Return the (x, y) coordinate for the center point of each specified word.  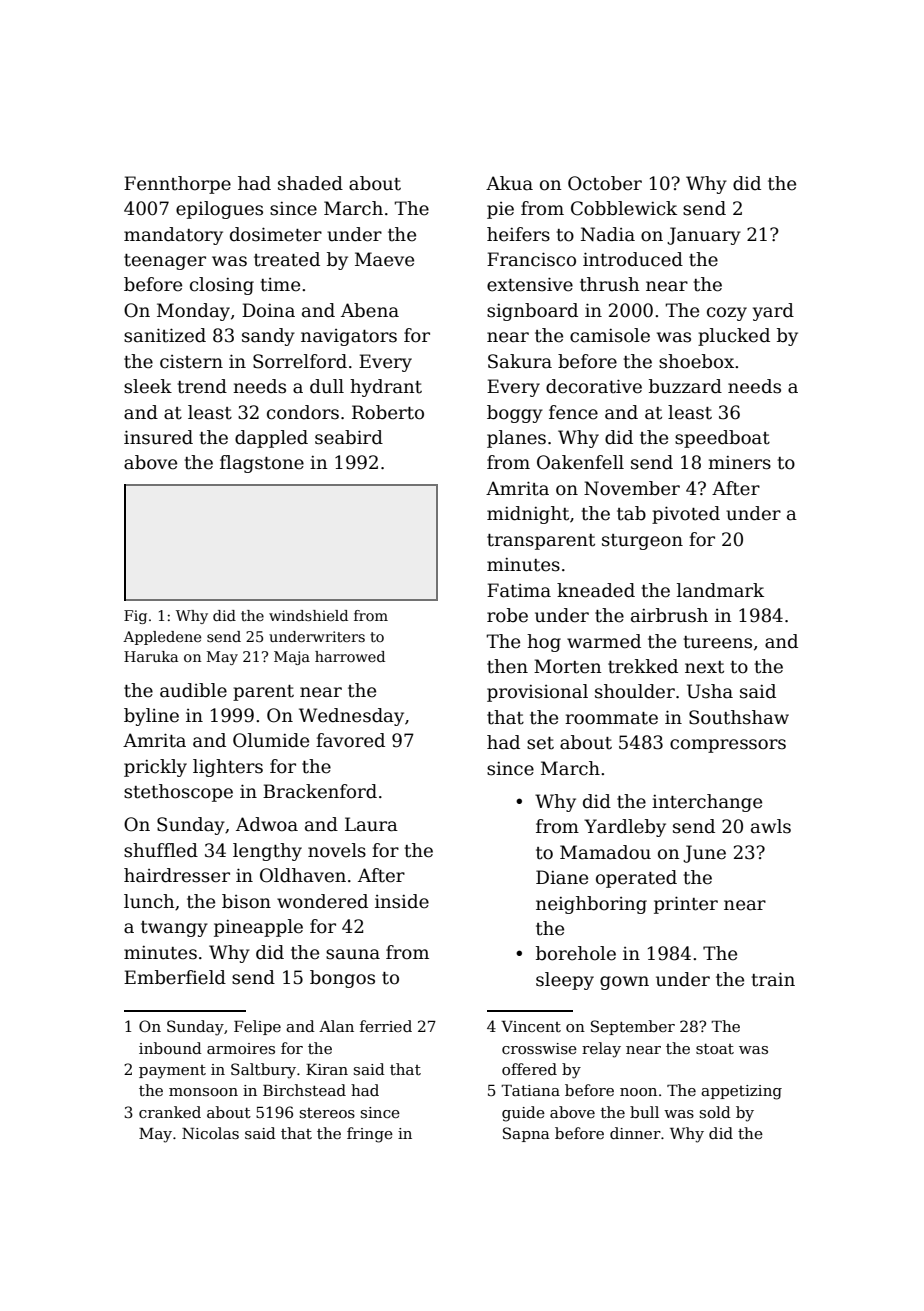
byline (151, 717)
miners (739, 463)
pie (500, 210)
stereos (327, 1113)
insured (158, 437)
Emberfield (175, 977)
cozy (727, 314)
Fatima (519, 590)
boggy (515, 414)
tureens (717, 642)
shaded (310, 183)
